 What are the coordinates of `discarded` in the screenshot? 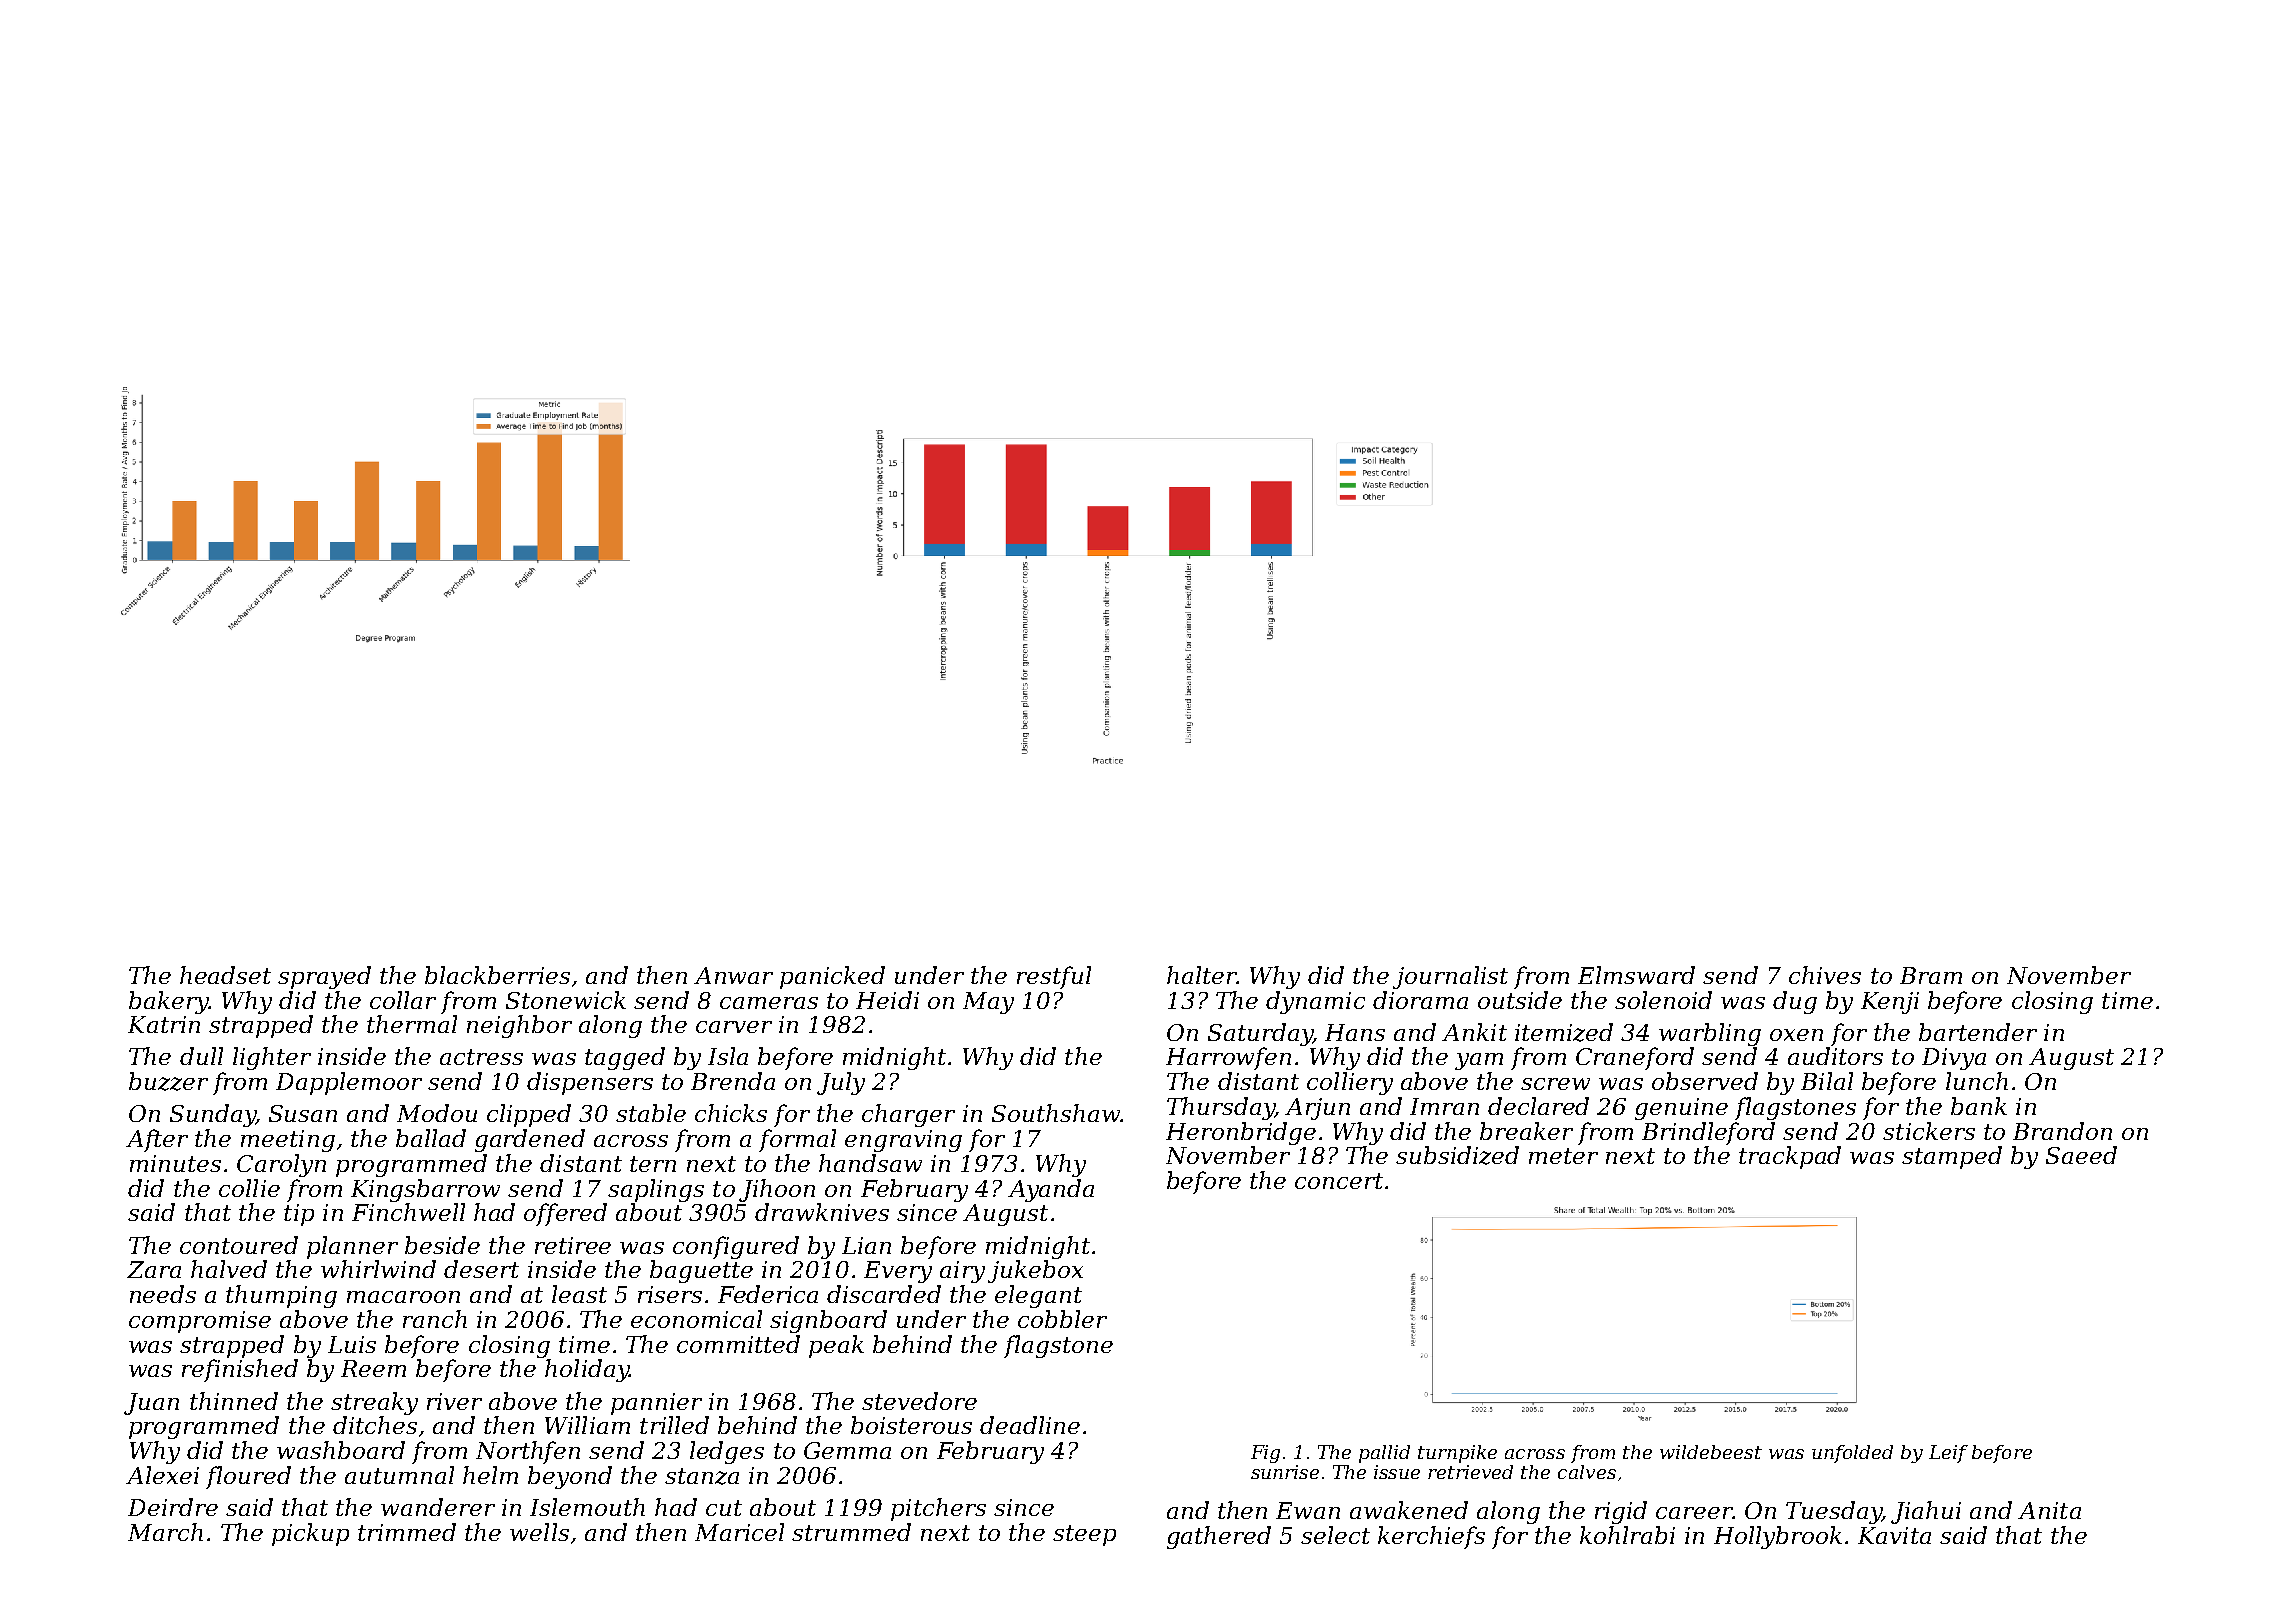 It's located at (884, 1294).
